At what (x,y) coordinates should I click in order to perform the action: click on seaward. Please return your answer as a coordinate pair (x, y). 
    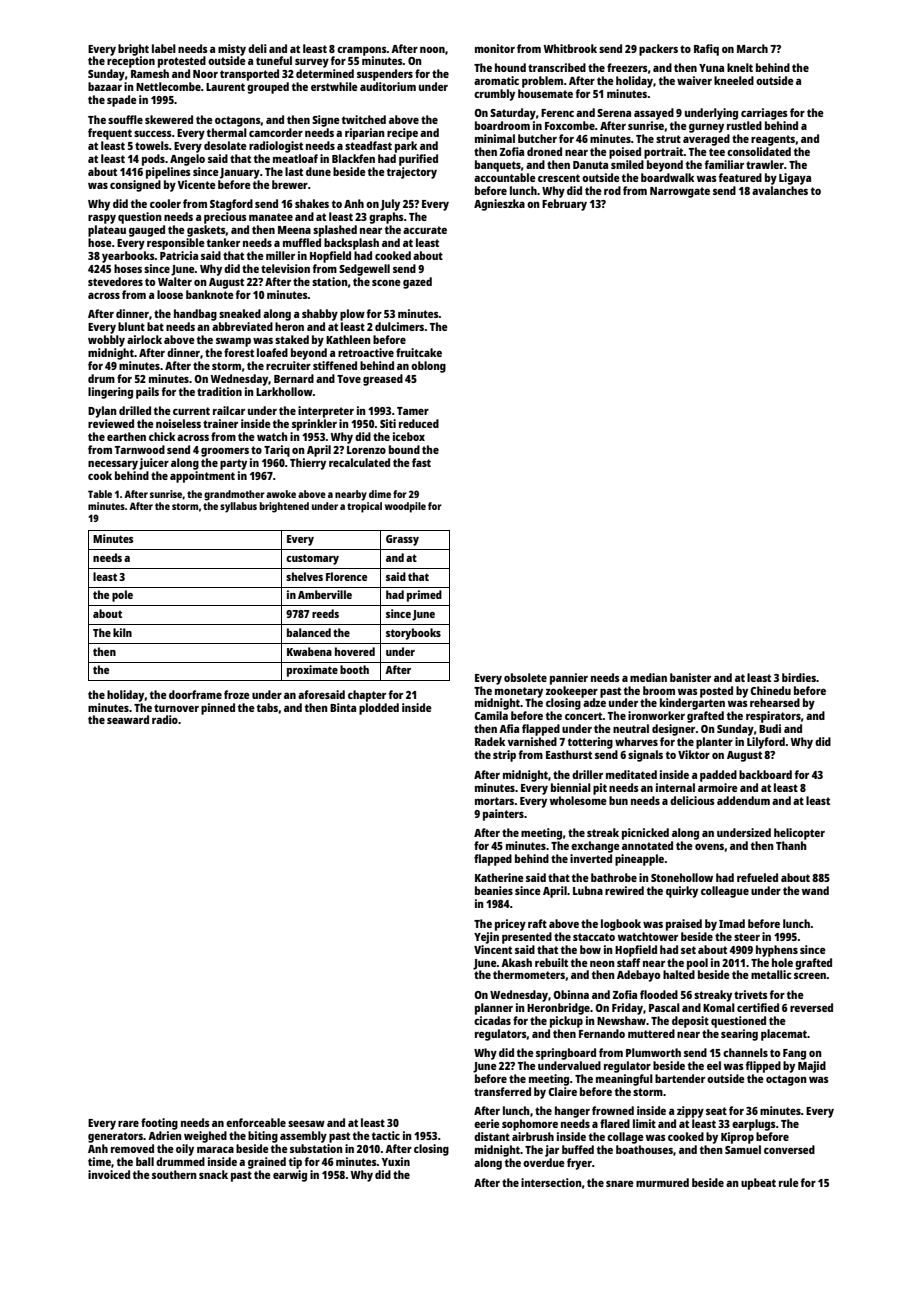
    Looking at the image, I should click on (128, 719).
